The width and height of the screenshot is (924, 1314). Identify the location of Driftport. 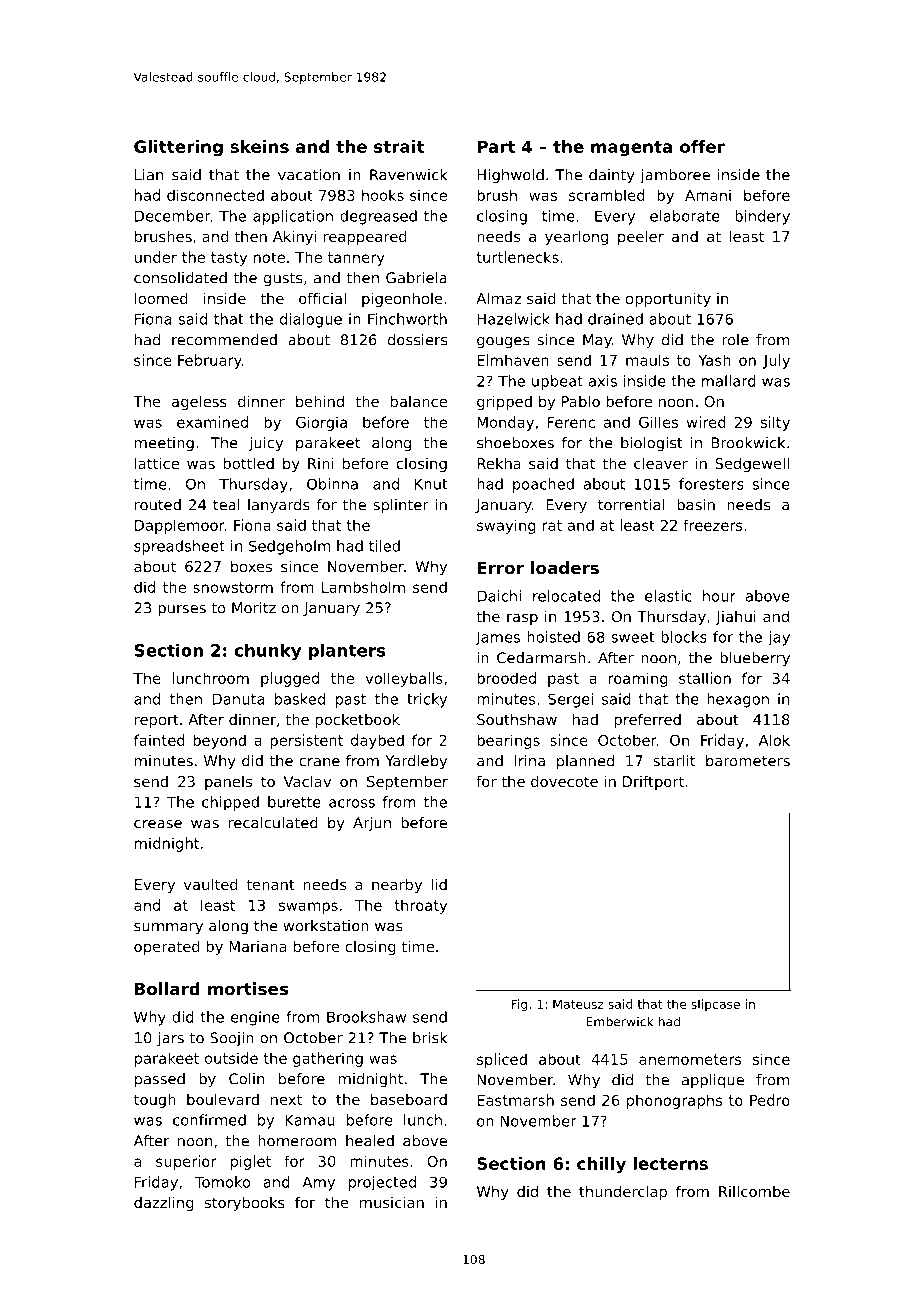
(653, 782).
